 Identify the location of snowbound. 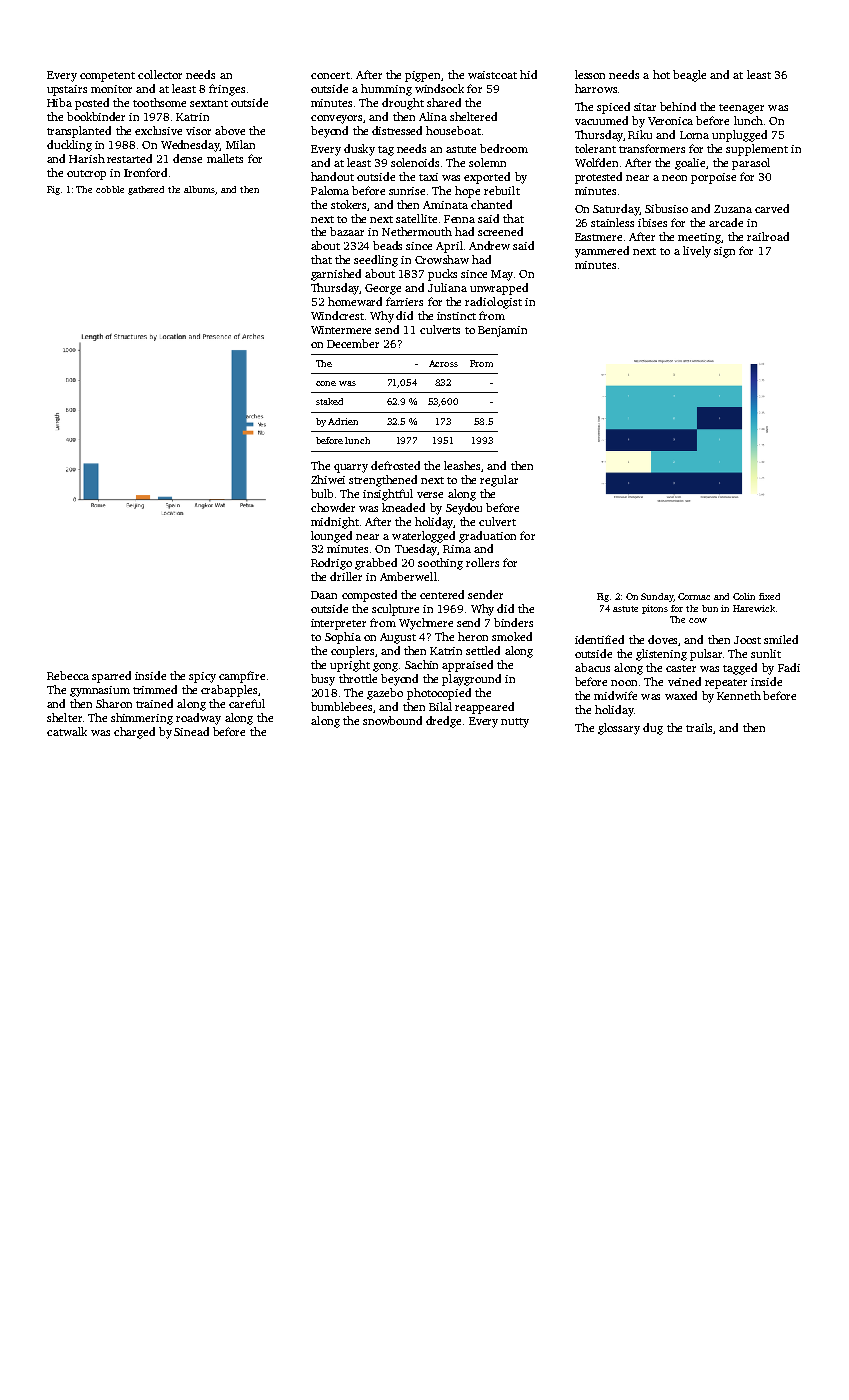
(392, 720).
